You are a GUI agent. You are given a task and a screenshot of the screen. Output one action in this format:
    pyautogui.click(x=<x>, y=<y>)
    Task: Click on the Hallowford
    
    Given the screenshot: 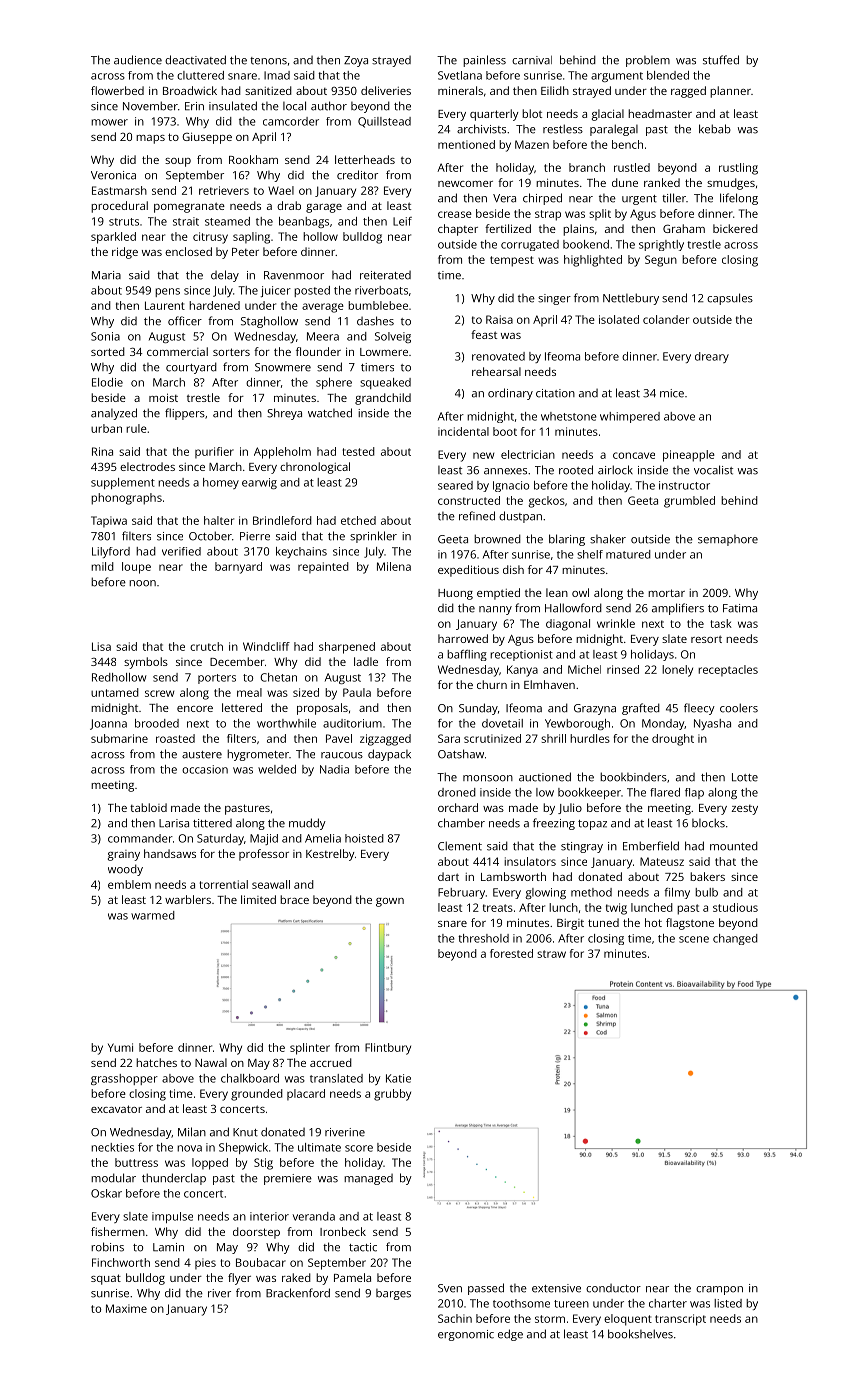 What is the action you would take?
    pyautogui.click(x=573, y=608)
